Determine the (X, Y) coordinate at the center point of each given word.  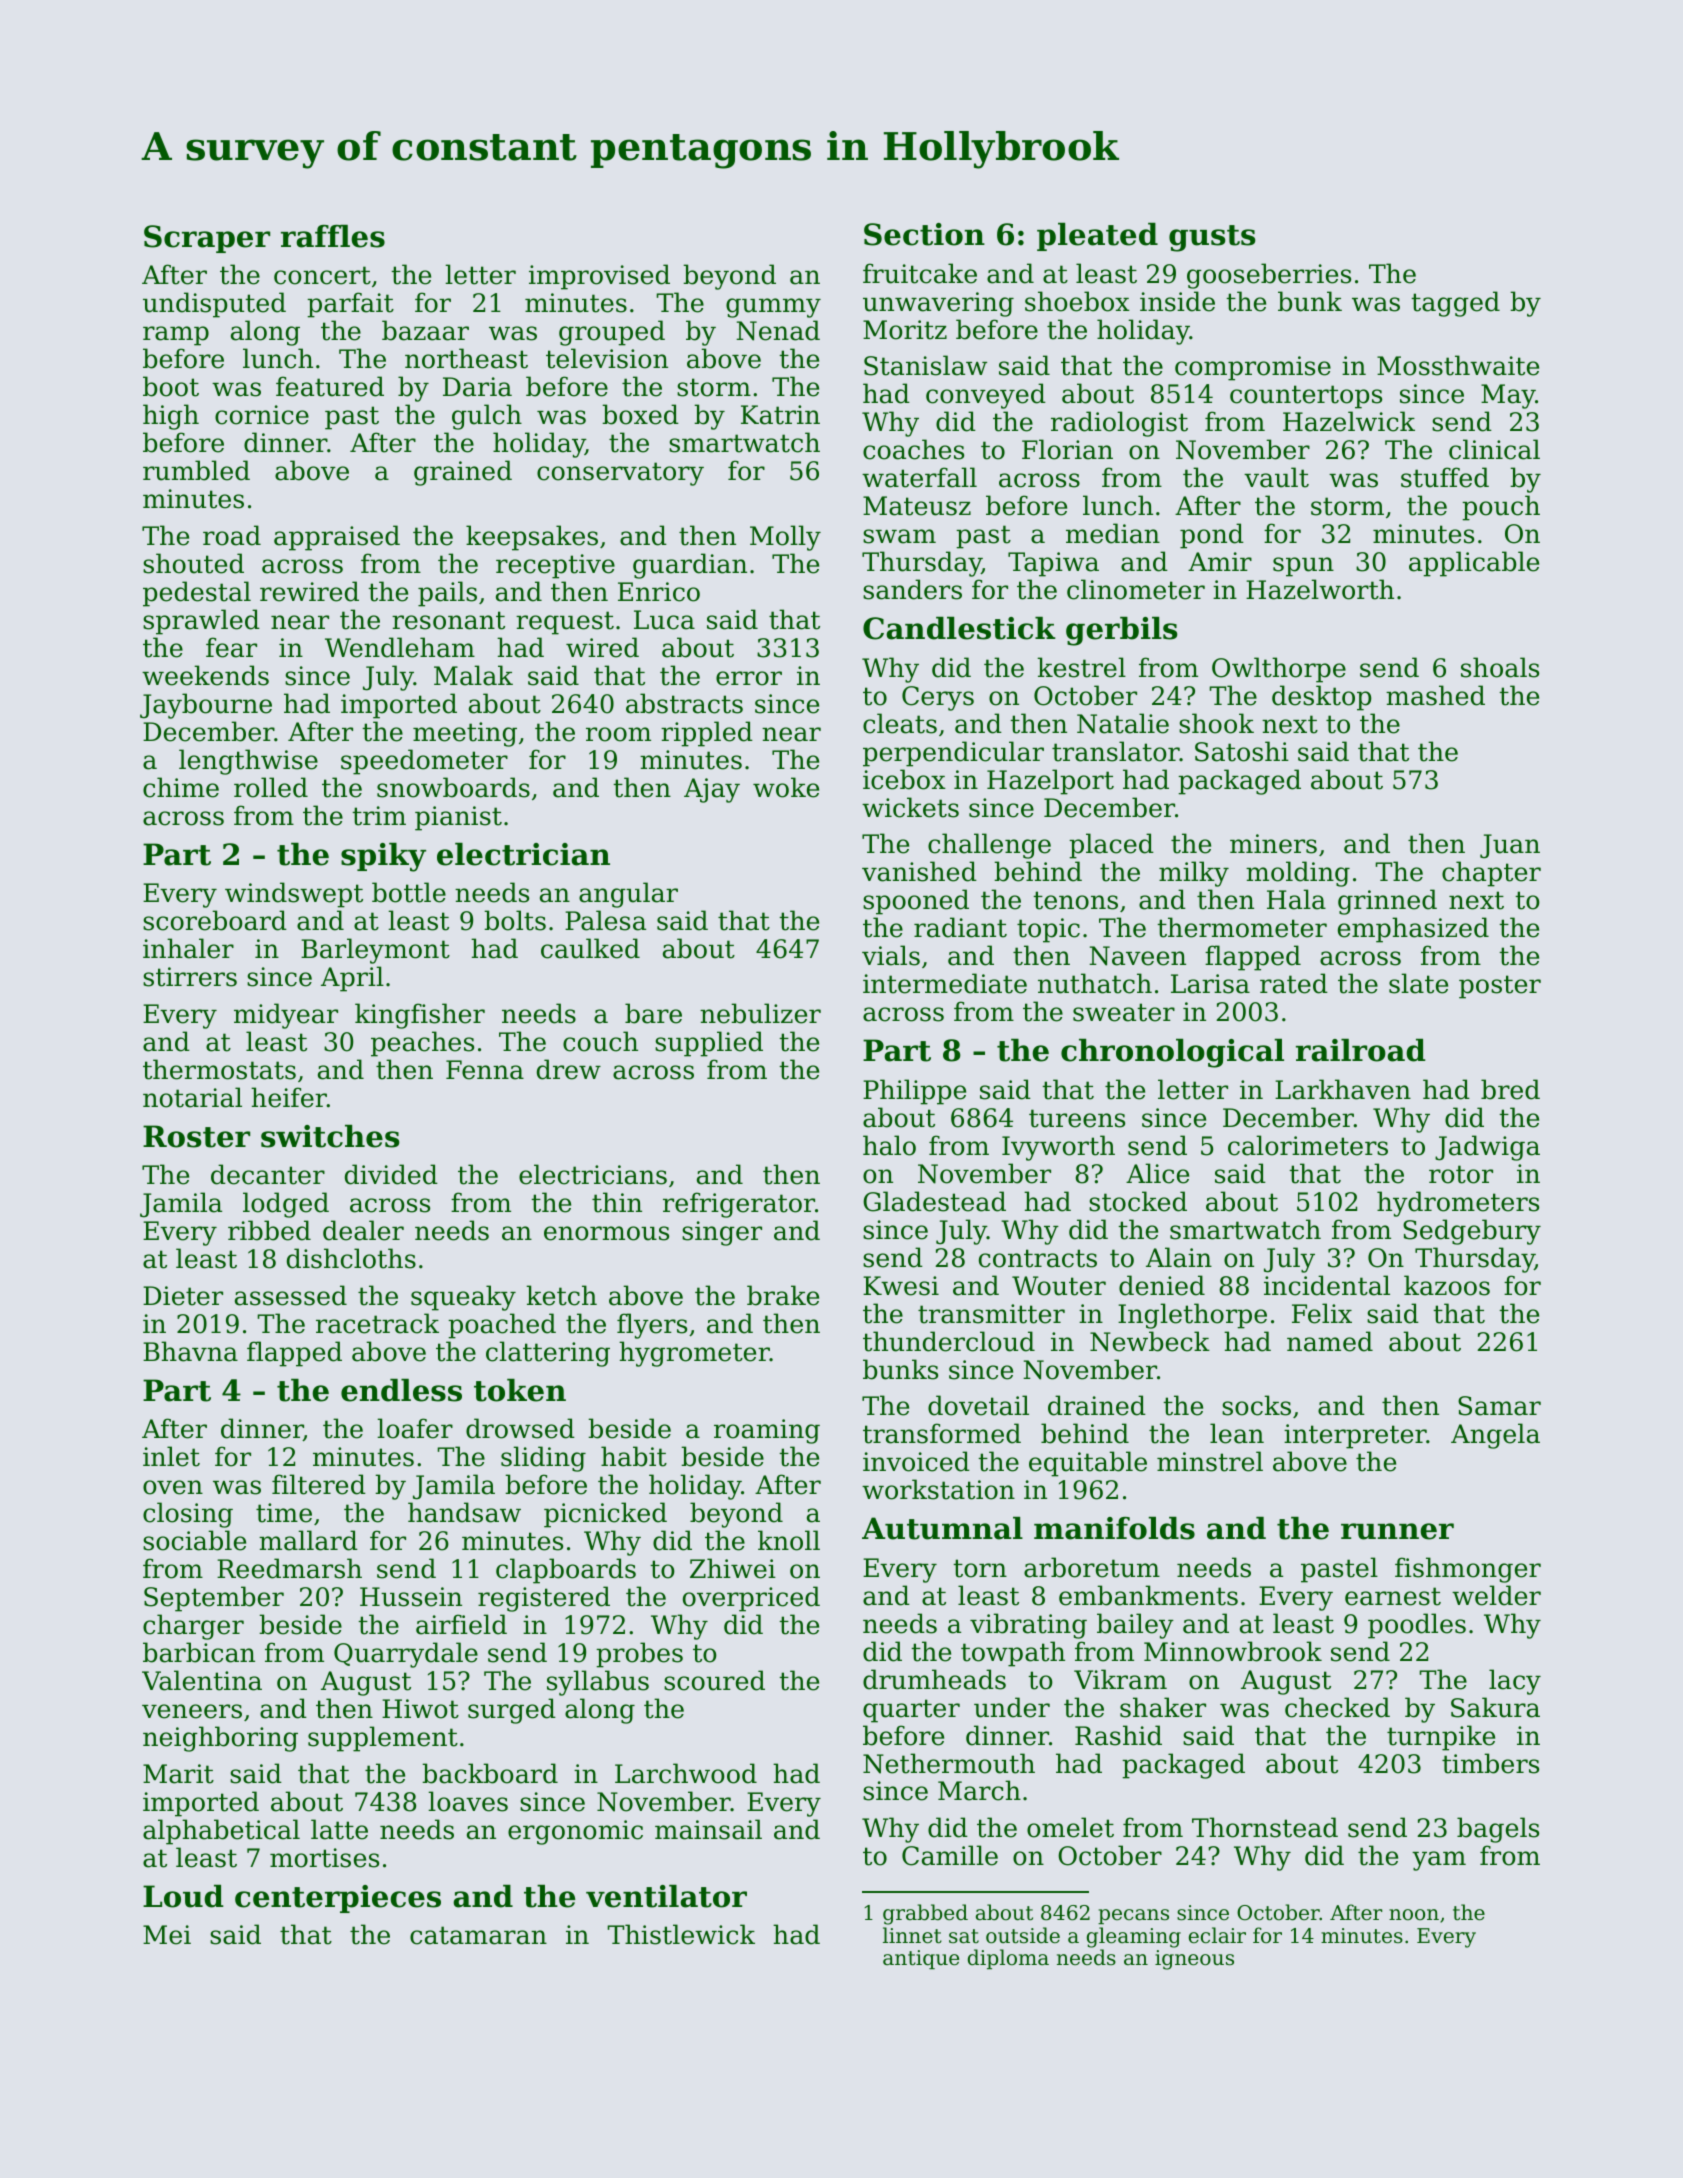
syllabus (598, 1683)
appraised (337, 538)
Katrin (780, 415)
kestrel (1081, 667)
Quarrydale (406, 1655)
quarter (911, 1711)
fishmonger (1468, 1570)
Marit (178, 1774)
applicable (1474, 564)
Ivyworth (1058, 1148)
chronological (1172, 1053)
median (1113, 533)
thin (617, 1202)
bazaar (425, 330)
